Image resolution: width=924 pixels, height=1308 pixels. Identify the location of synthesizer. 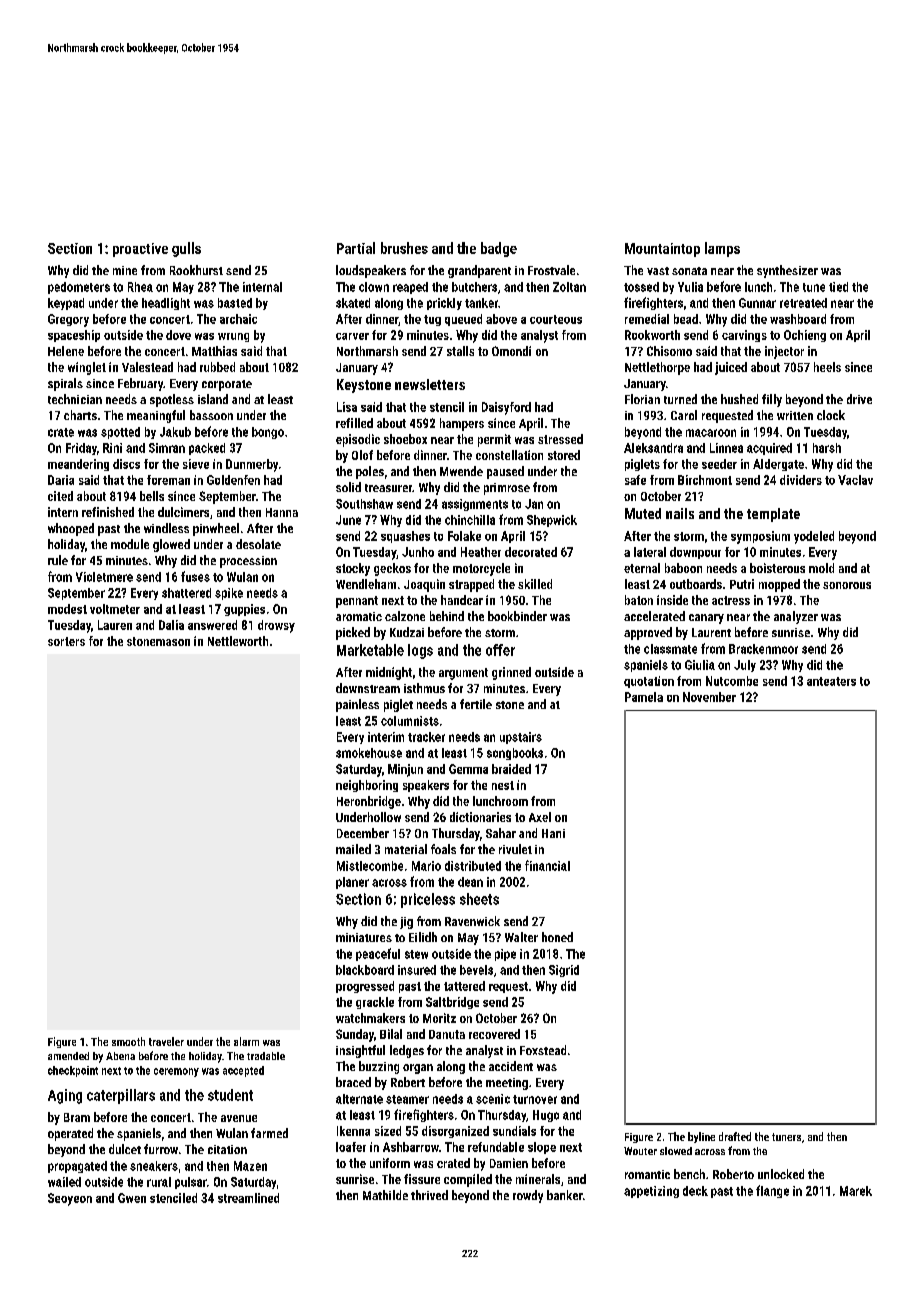
(787, 271).
